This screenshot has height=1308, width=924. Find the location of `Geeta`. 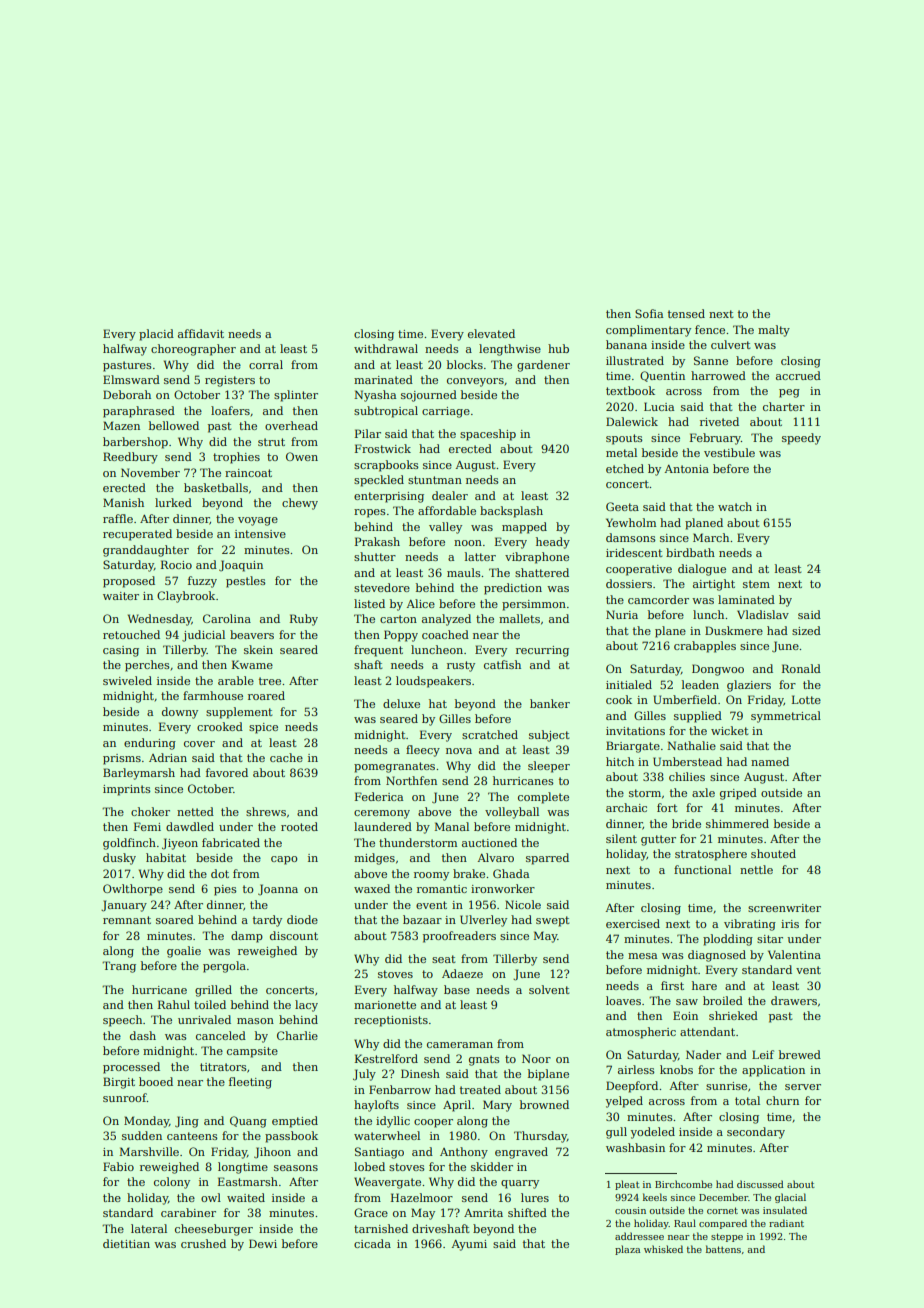

Geeta is located at coordinates (622, 506).
